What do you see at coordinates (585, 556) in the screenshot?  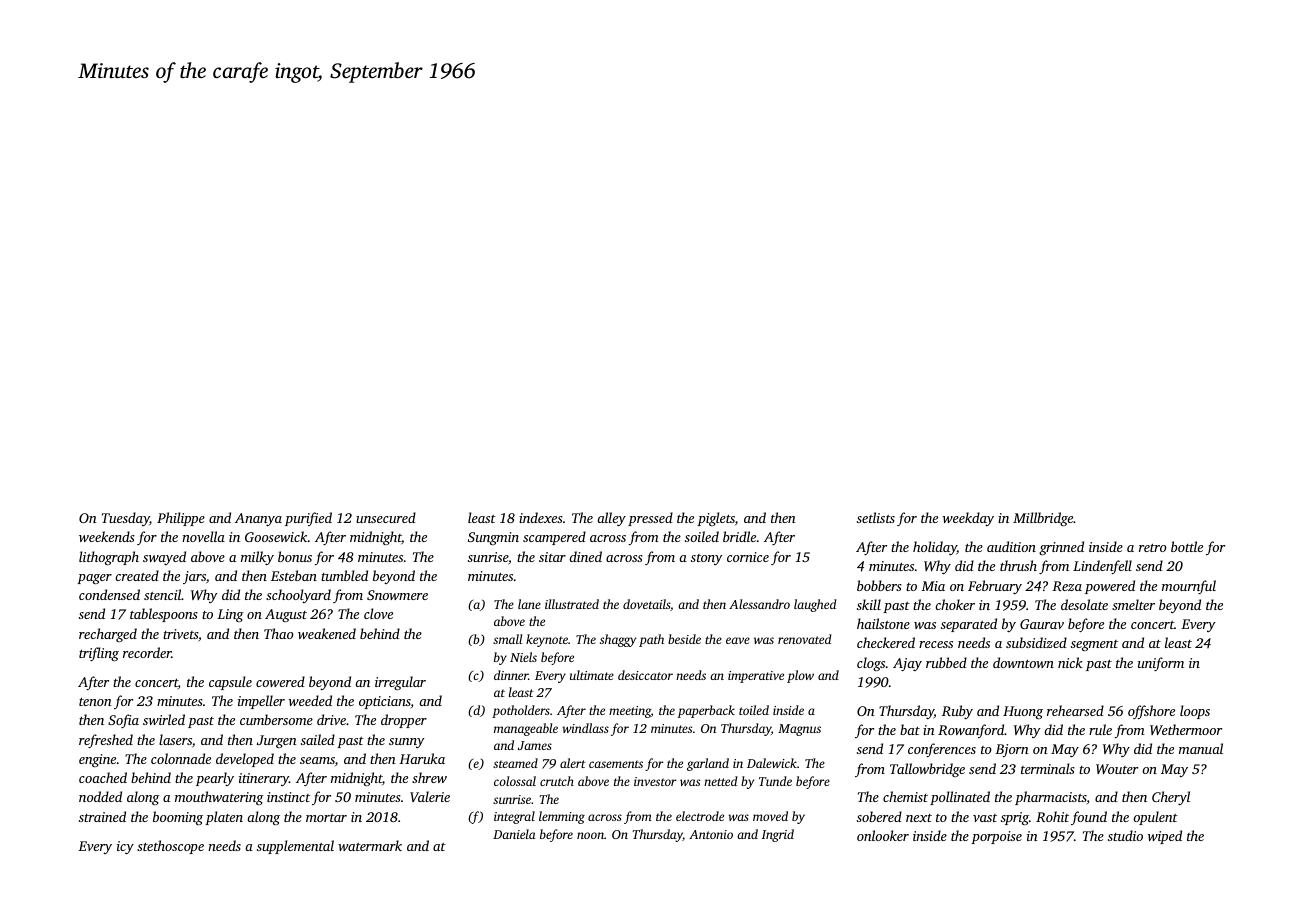 I see `dined` at bounding box center [585, 556].
